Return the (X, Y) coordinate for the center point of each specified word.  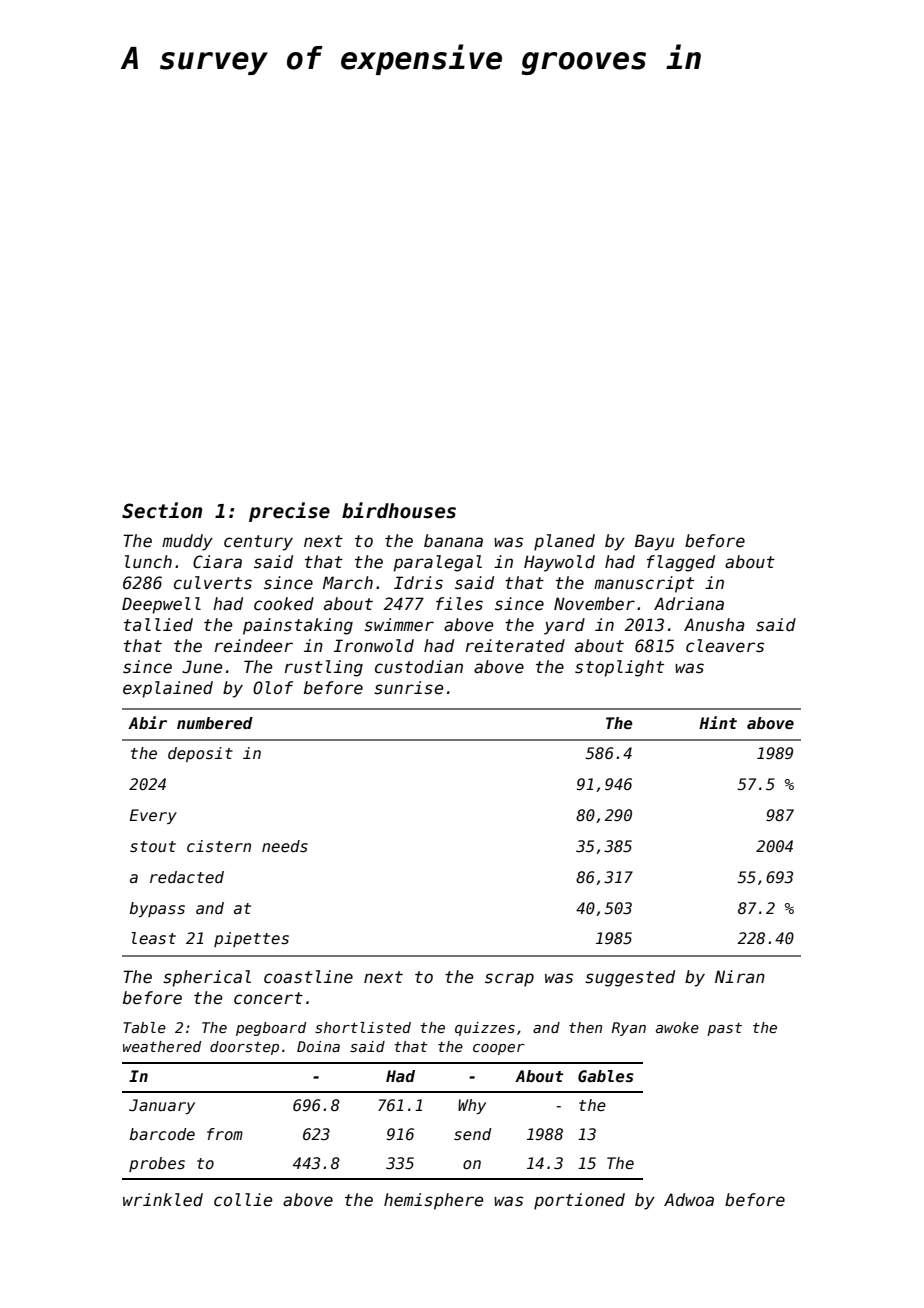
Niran (740, 977)
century (258, 543)
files (459, 604)
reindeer (254, 646)
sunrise (408, 688)
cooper (499, 1049)
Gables (606, 1076)
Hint (718, 722)
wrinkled (163, 1200)
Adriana (689, 604)
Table (144, 1027)
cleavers (725, 646)
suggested (630, 978)
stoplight (619, 668)
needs (285, 846)
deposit (200, 754)
